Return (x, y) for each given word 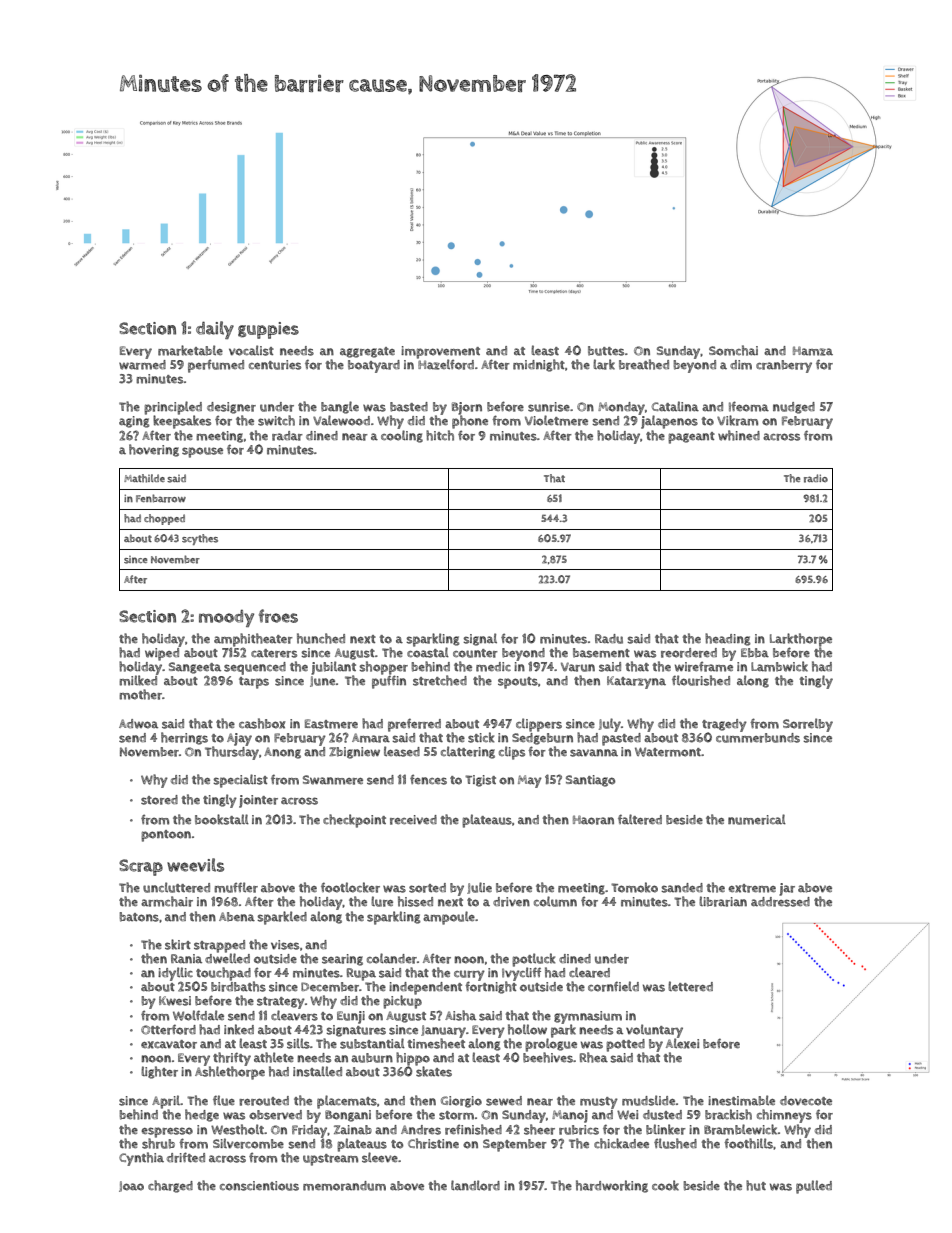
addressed (780, 902)
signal (480, 639)
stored (159, 800)
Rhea (594, 1057)
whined (739, 435)
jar (787, 889)
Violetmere (556, 420)
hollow (527, 1029)
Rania (186, 958)
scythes (200, 539)
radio (816, 478)
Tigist (480, 781)
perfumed (216, 366)
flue (224, 1100)
